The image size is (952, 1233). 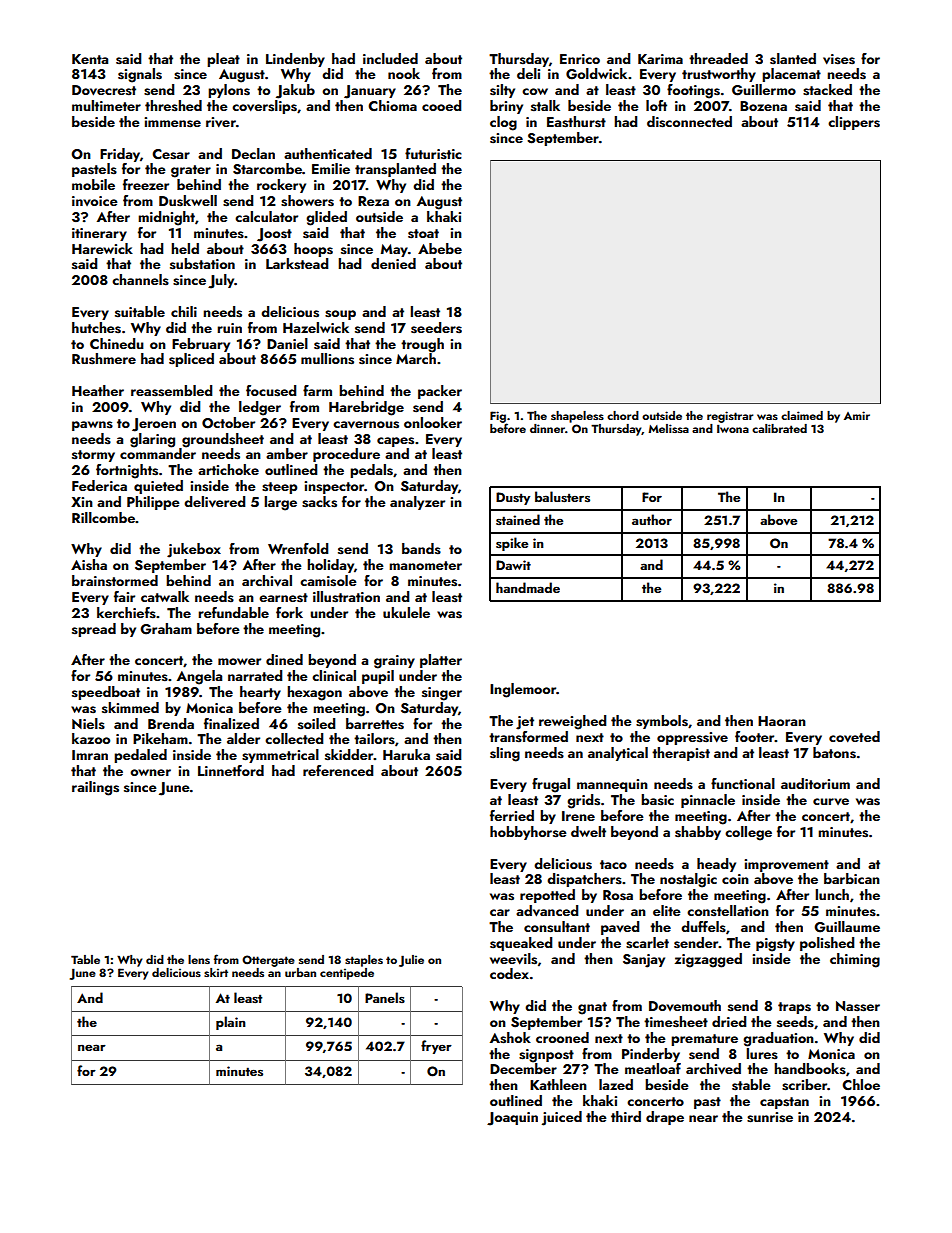 I want to click on chord, so click(x=623, y=415).
